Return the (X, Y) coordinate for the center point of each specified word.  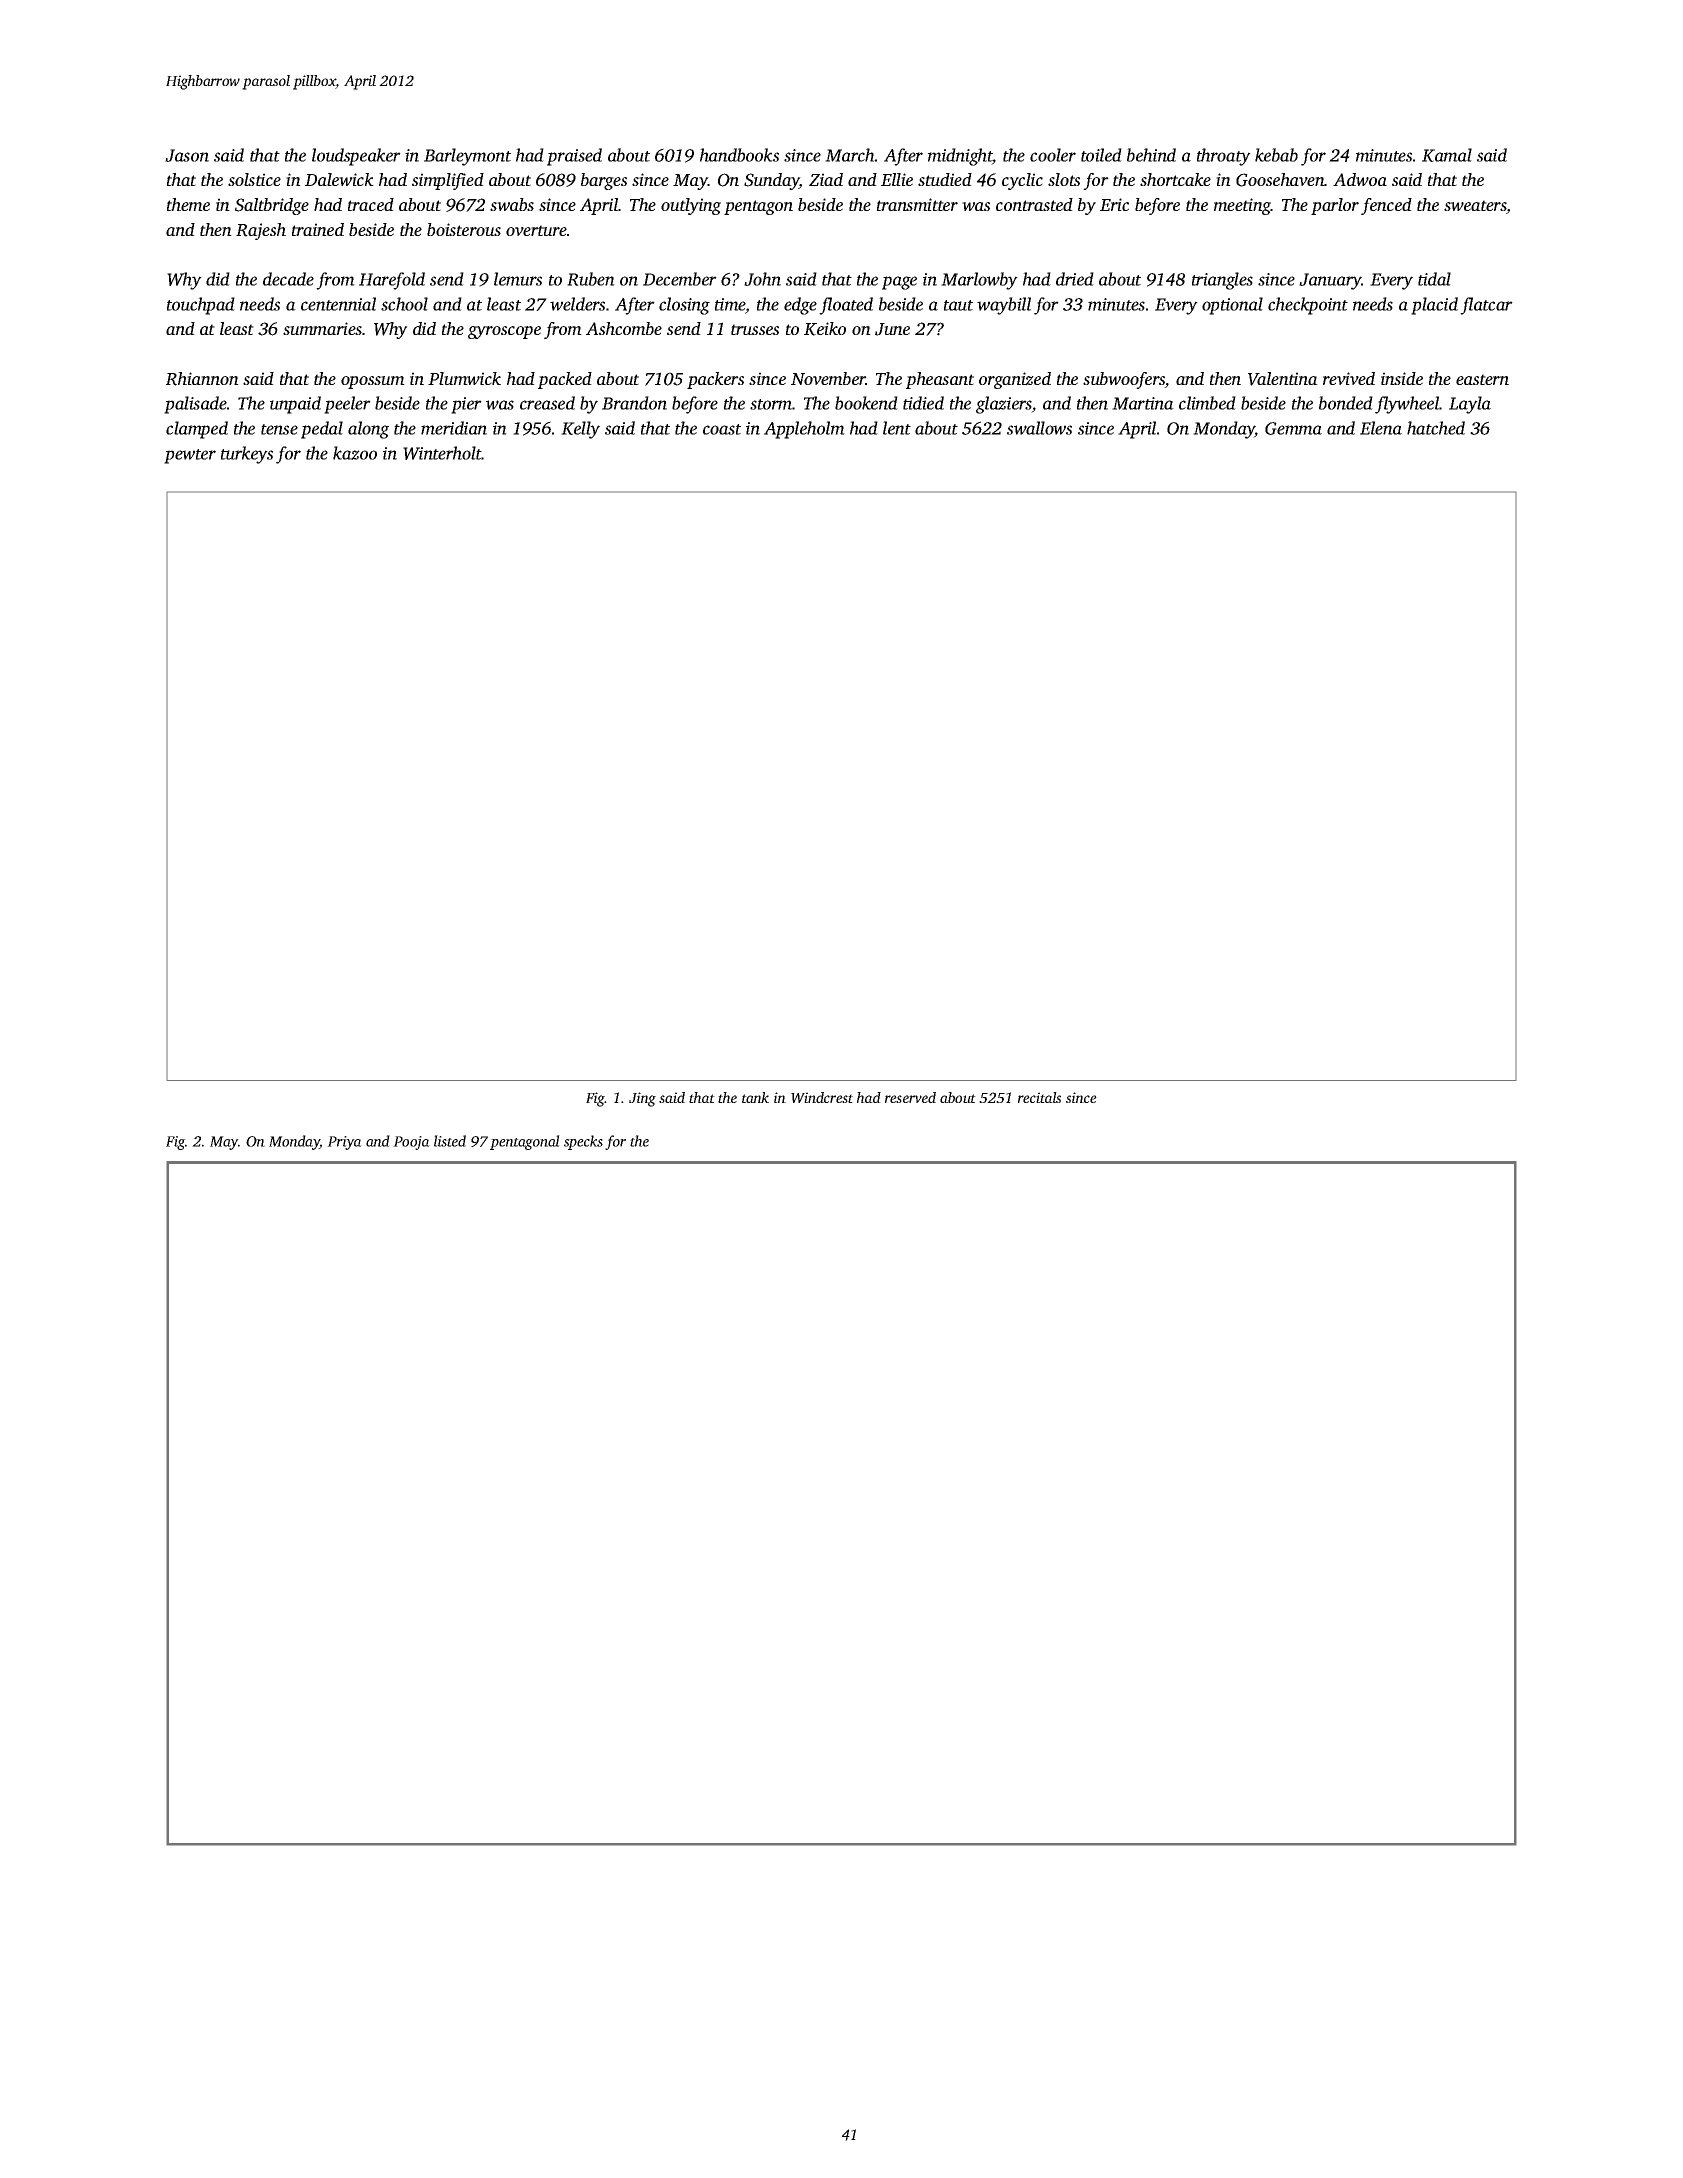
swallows (1039, 428)
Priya (344, 1143)
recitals (1039, 1097)
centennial (338, 304)
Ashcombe (624, 328)
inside (1402, 378)
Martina (1143, 403)
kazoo (355, 453)
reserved (910, 1097)
